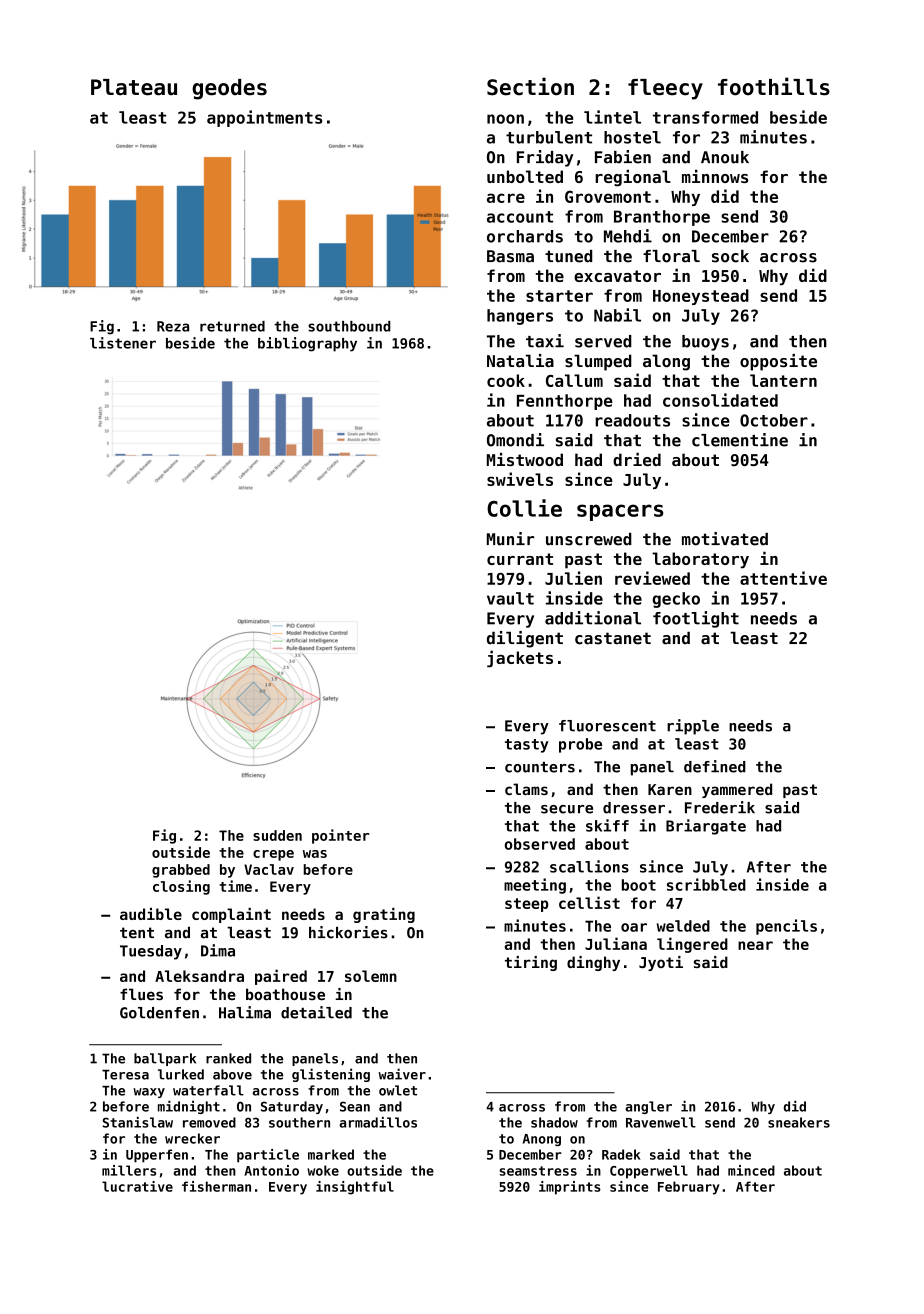 The image size is (924, 1314). I want to click on gecko, so click(676, 600).
